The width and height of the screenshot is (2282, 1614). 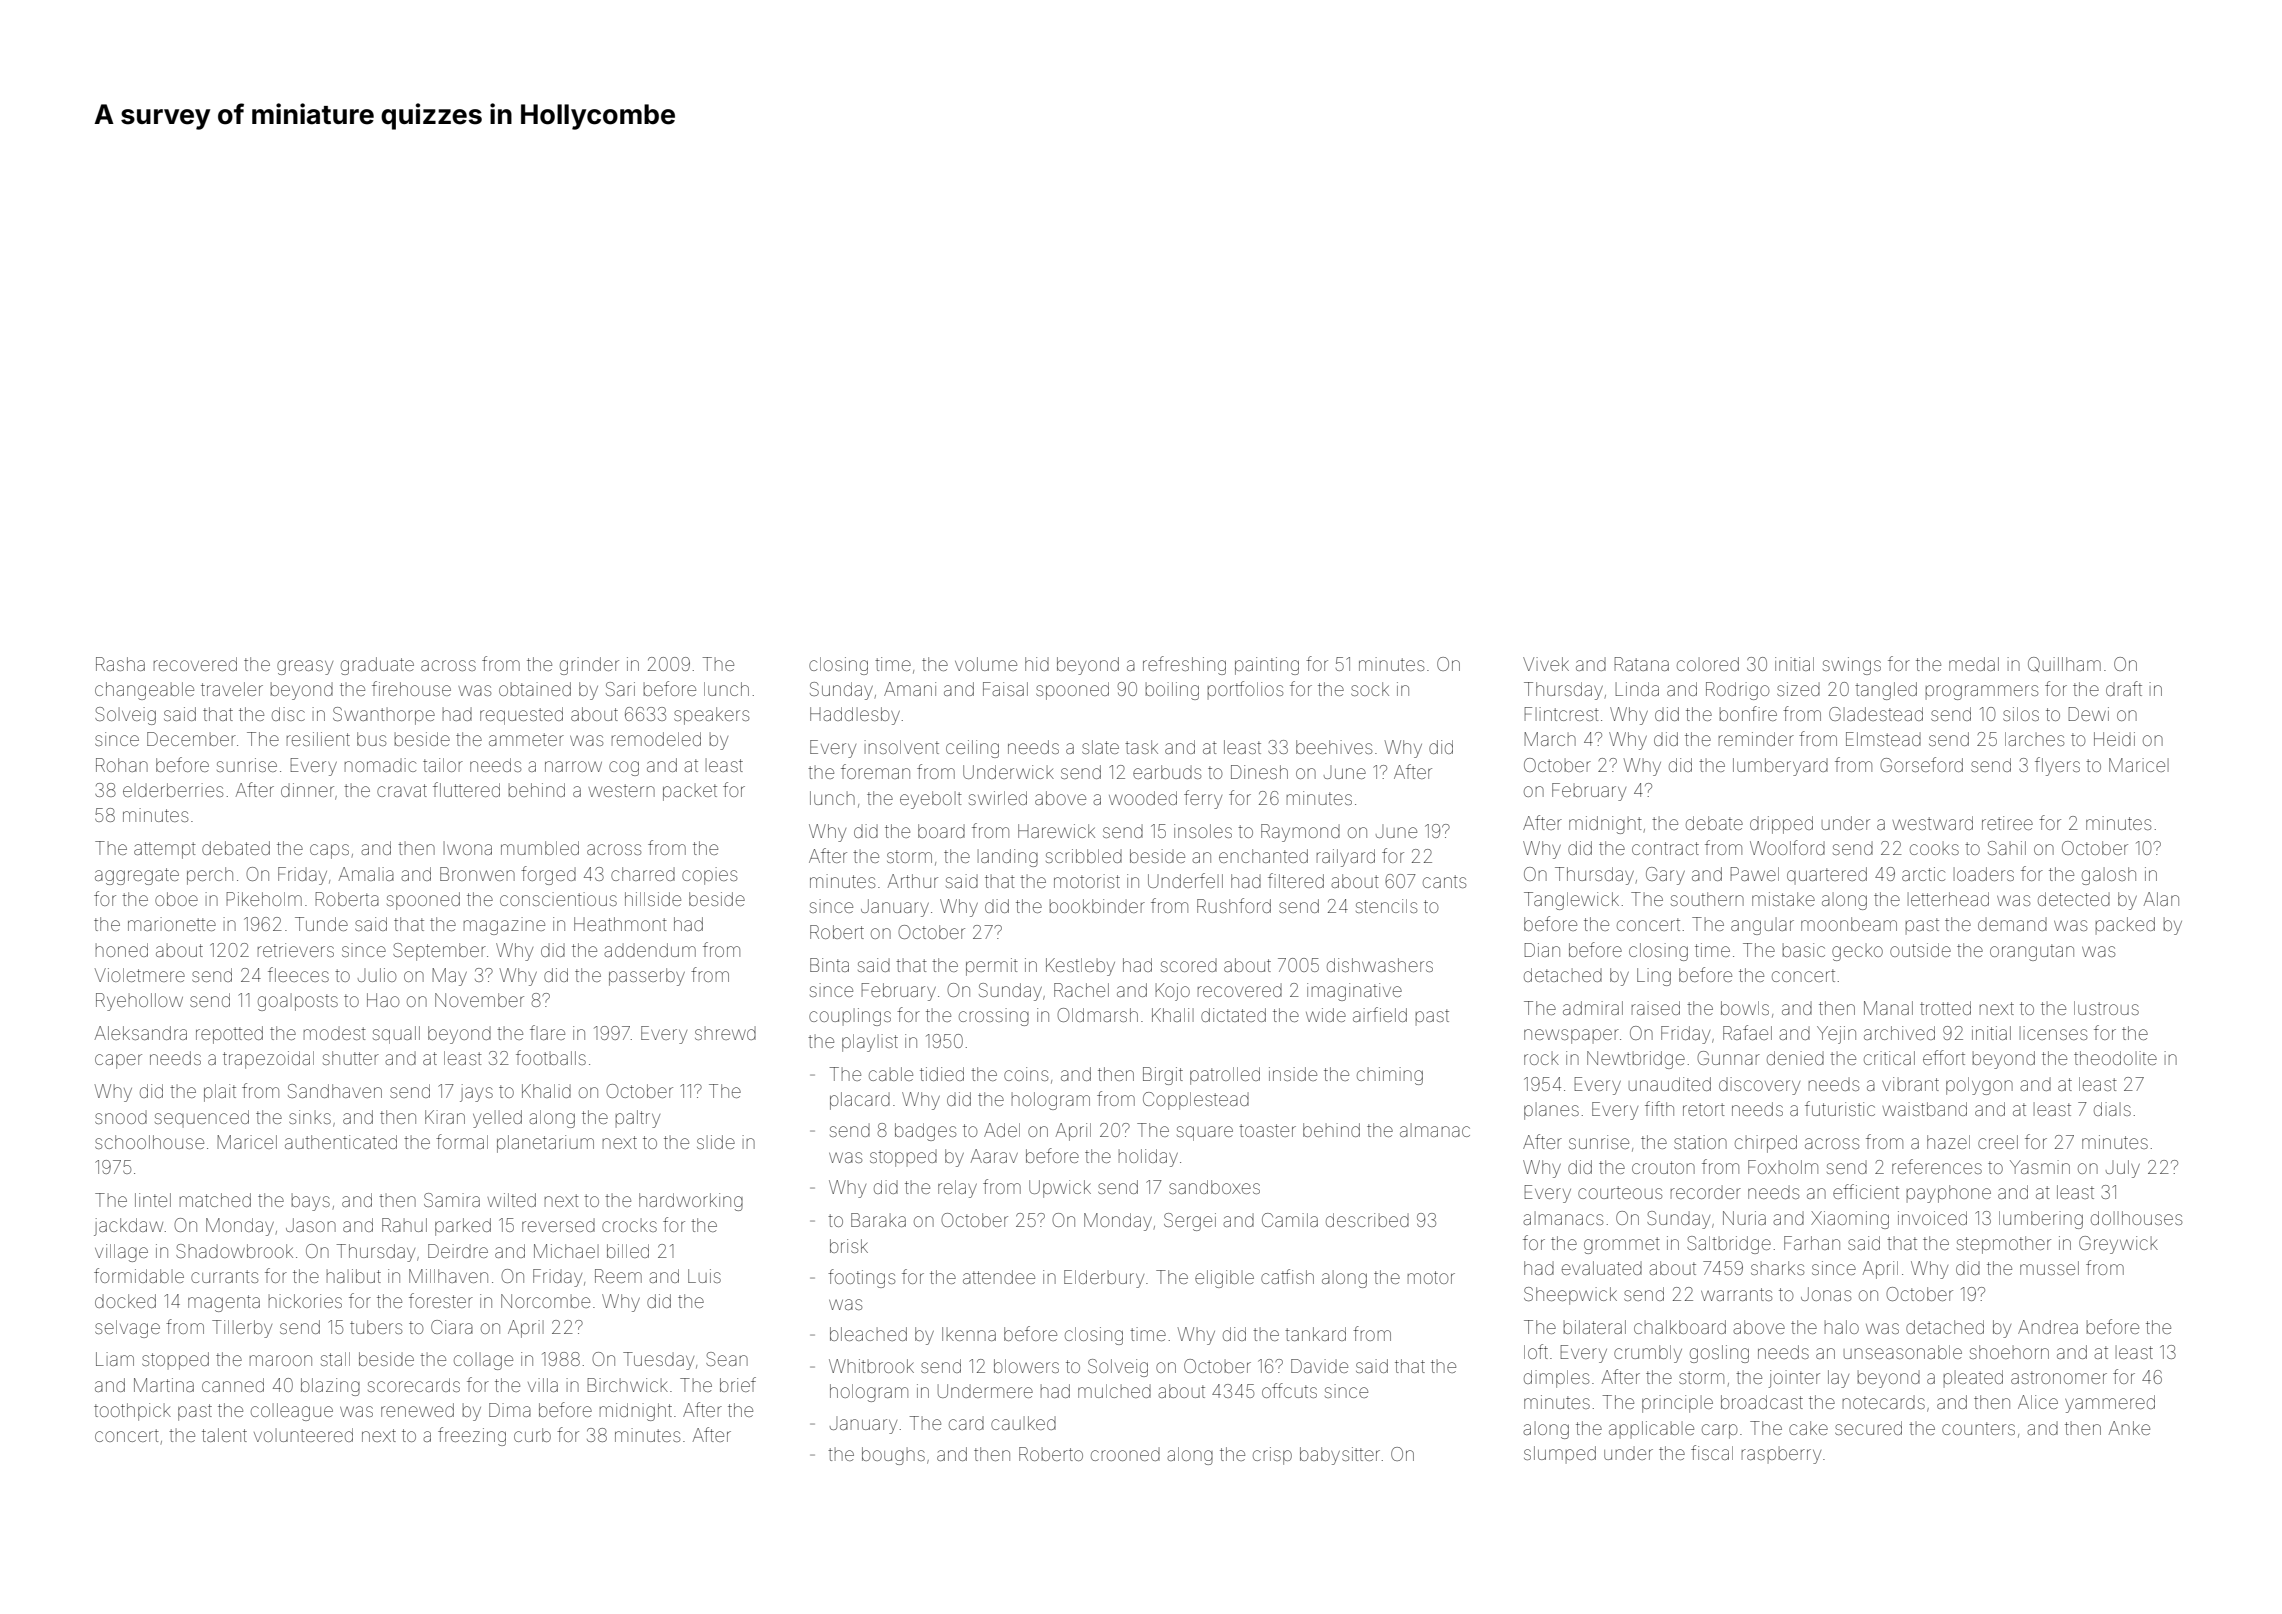 What do you see at coordinates (573, 766) in the screenshot?
I see `narrow` at bounding box center [573, 766].
